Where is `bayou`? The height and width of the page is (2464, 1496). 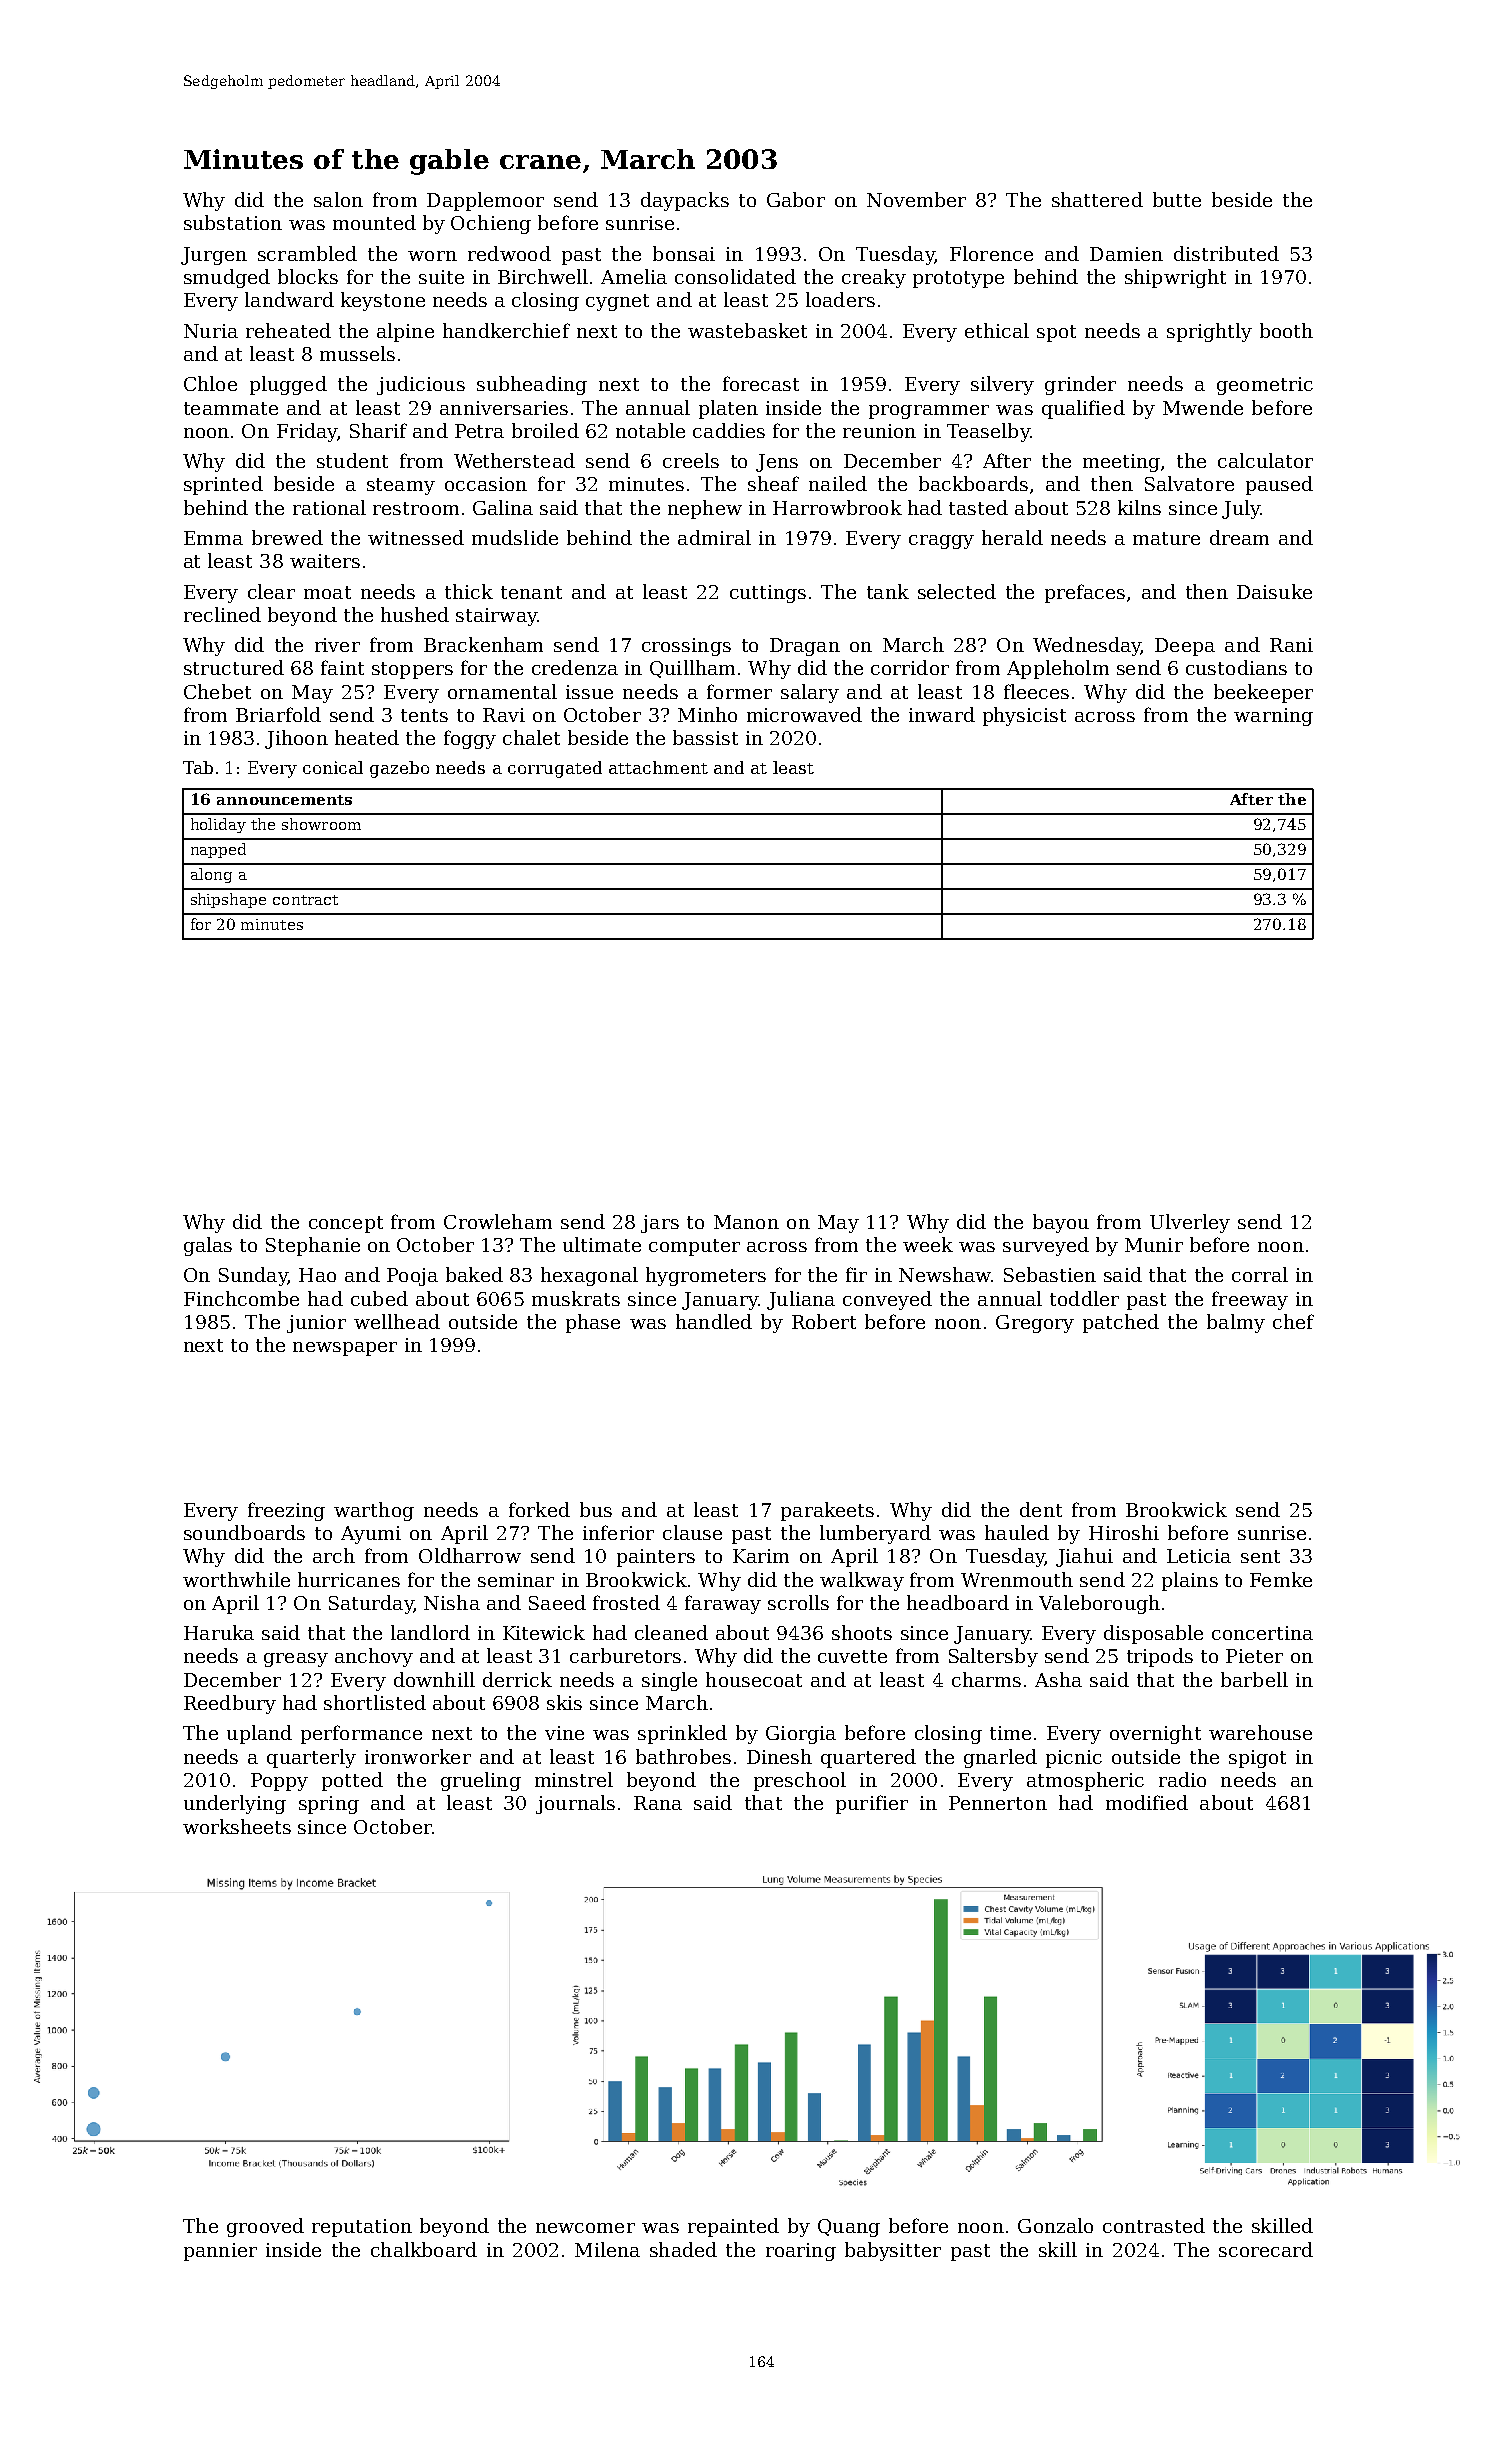
bayou is located at coordinates (1061, 1223).
